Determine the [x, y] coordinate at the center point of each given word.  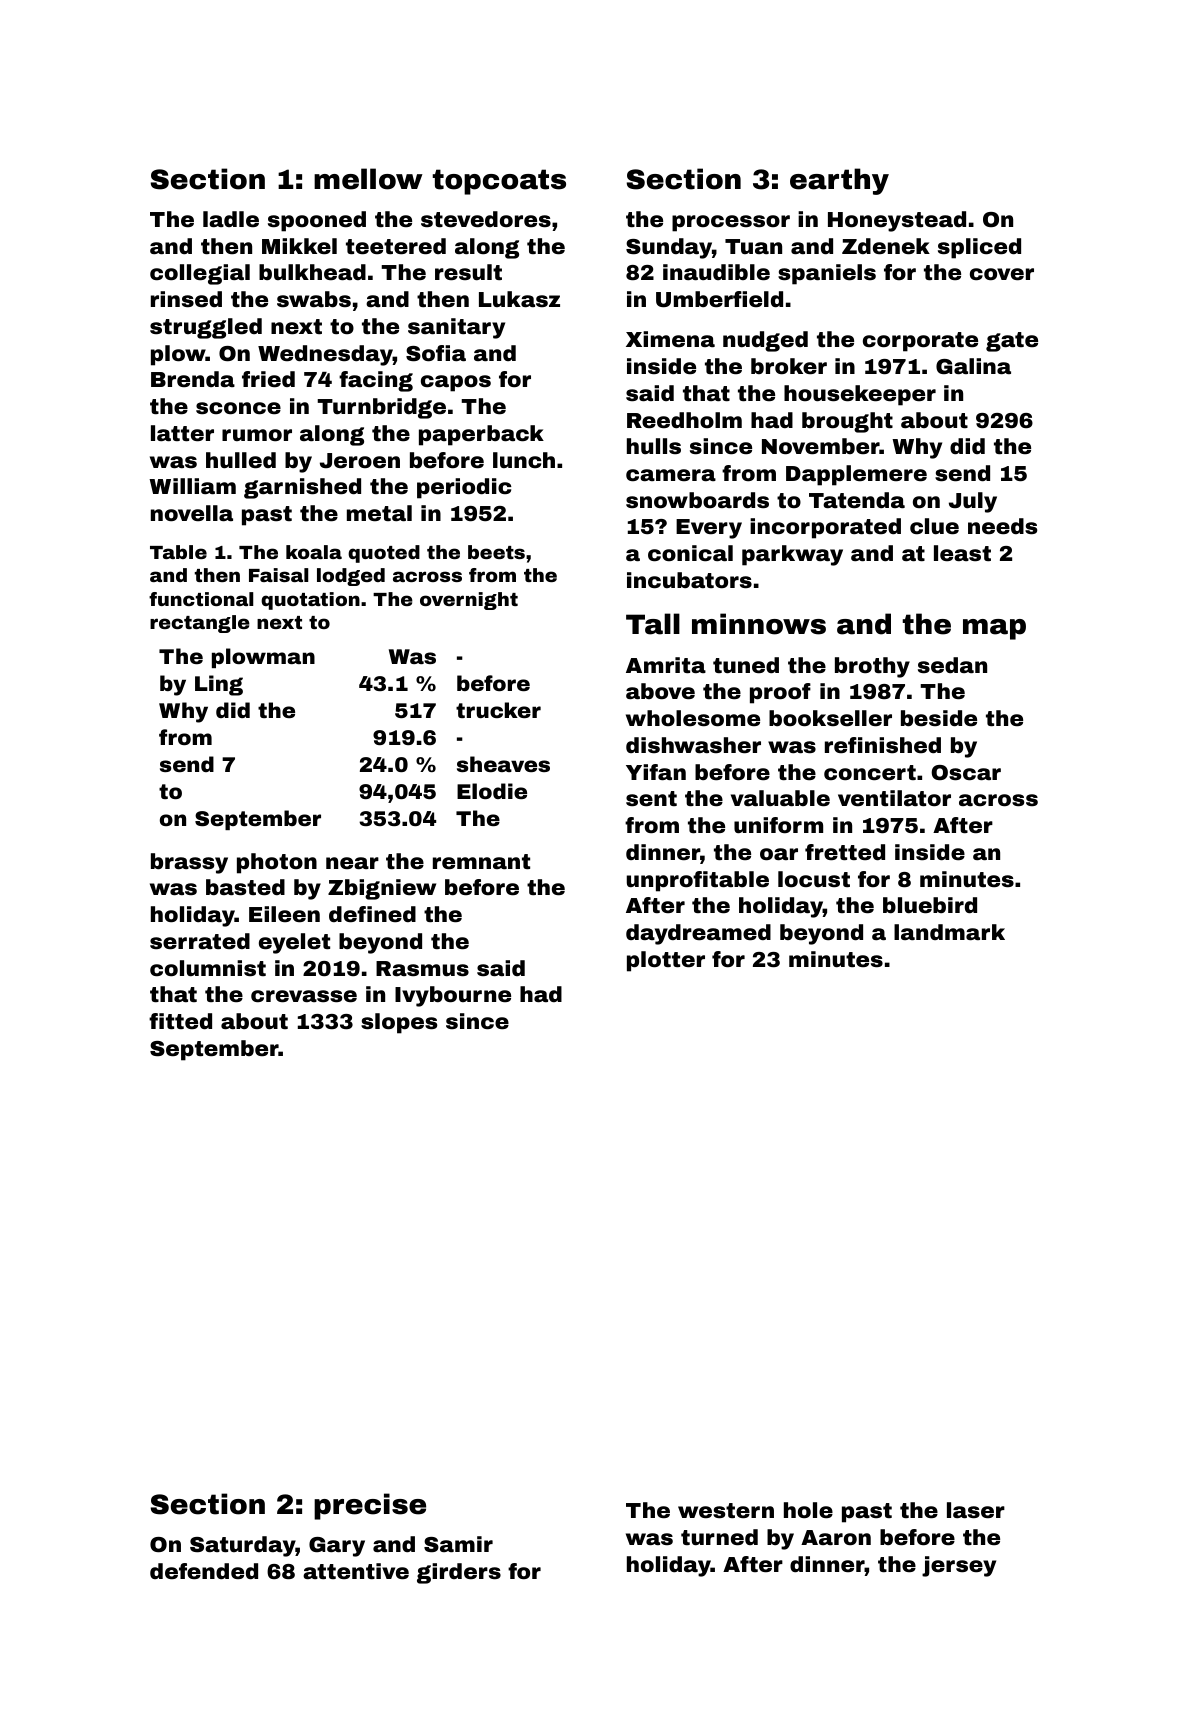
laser [976, 1510]
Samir [458, 1544]
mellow [368, 179]
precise [370, 1506]
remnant [481, 861]
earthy [839, 181]
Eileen [284, 914]
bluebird [930, 905]
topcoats [499, 182]
